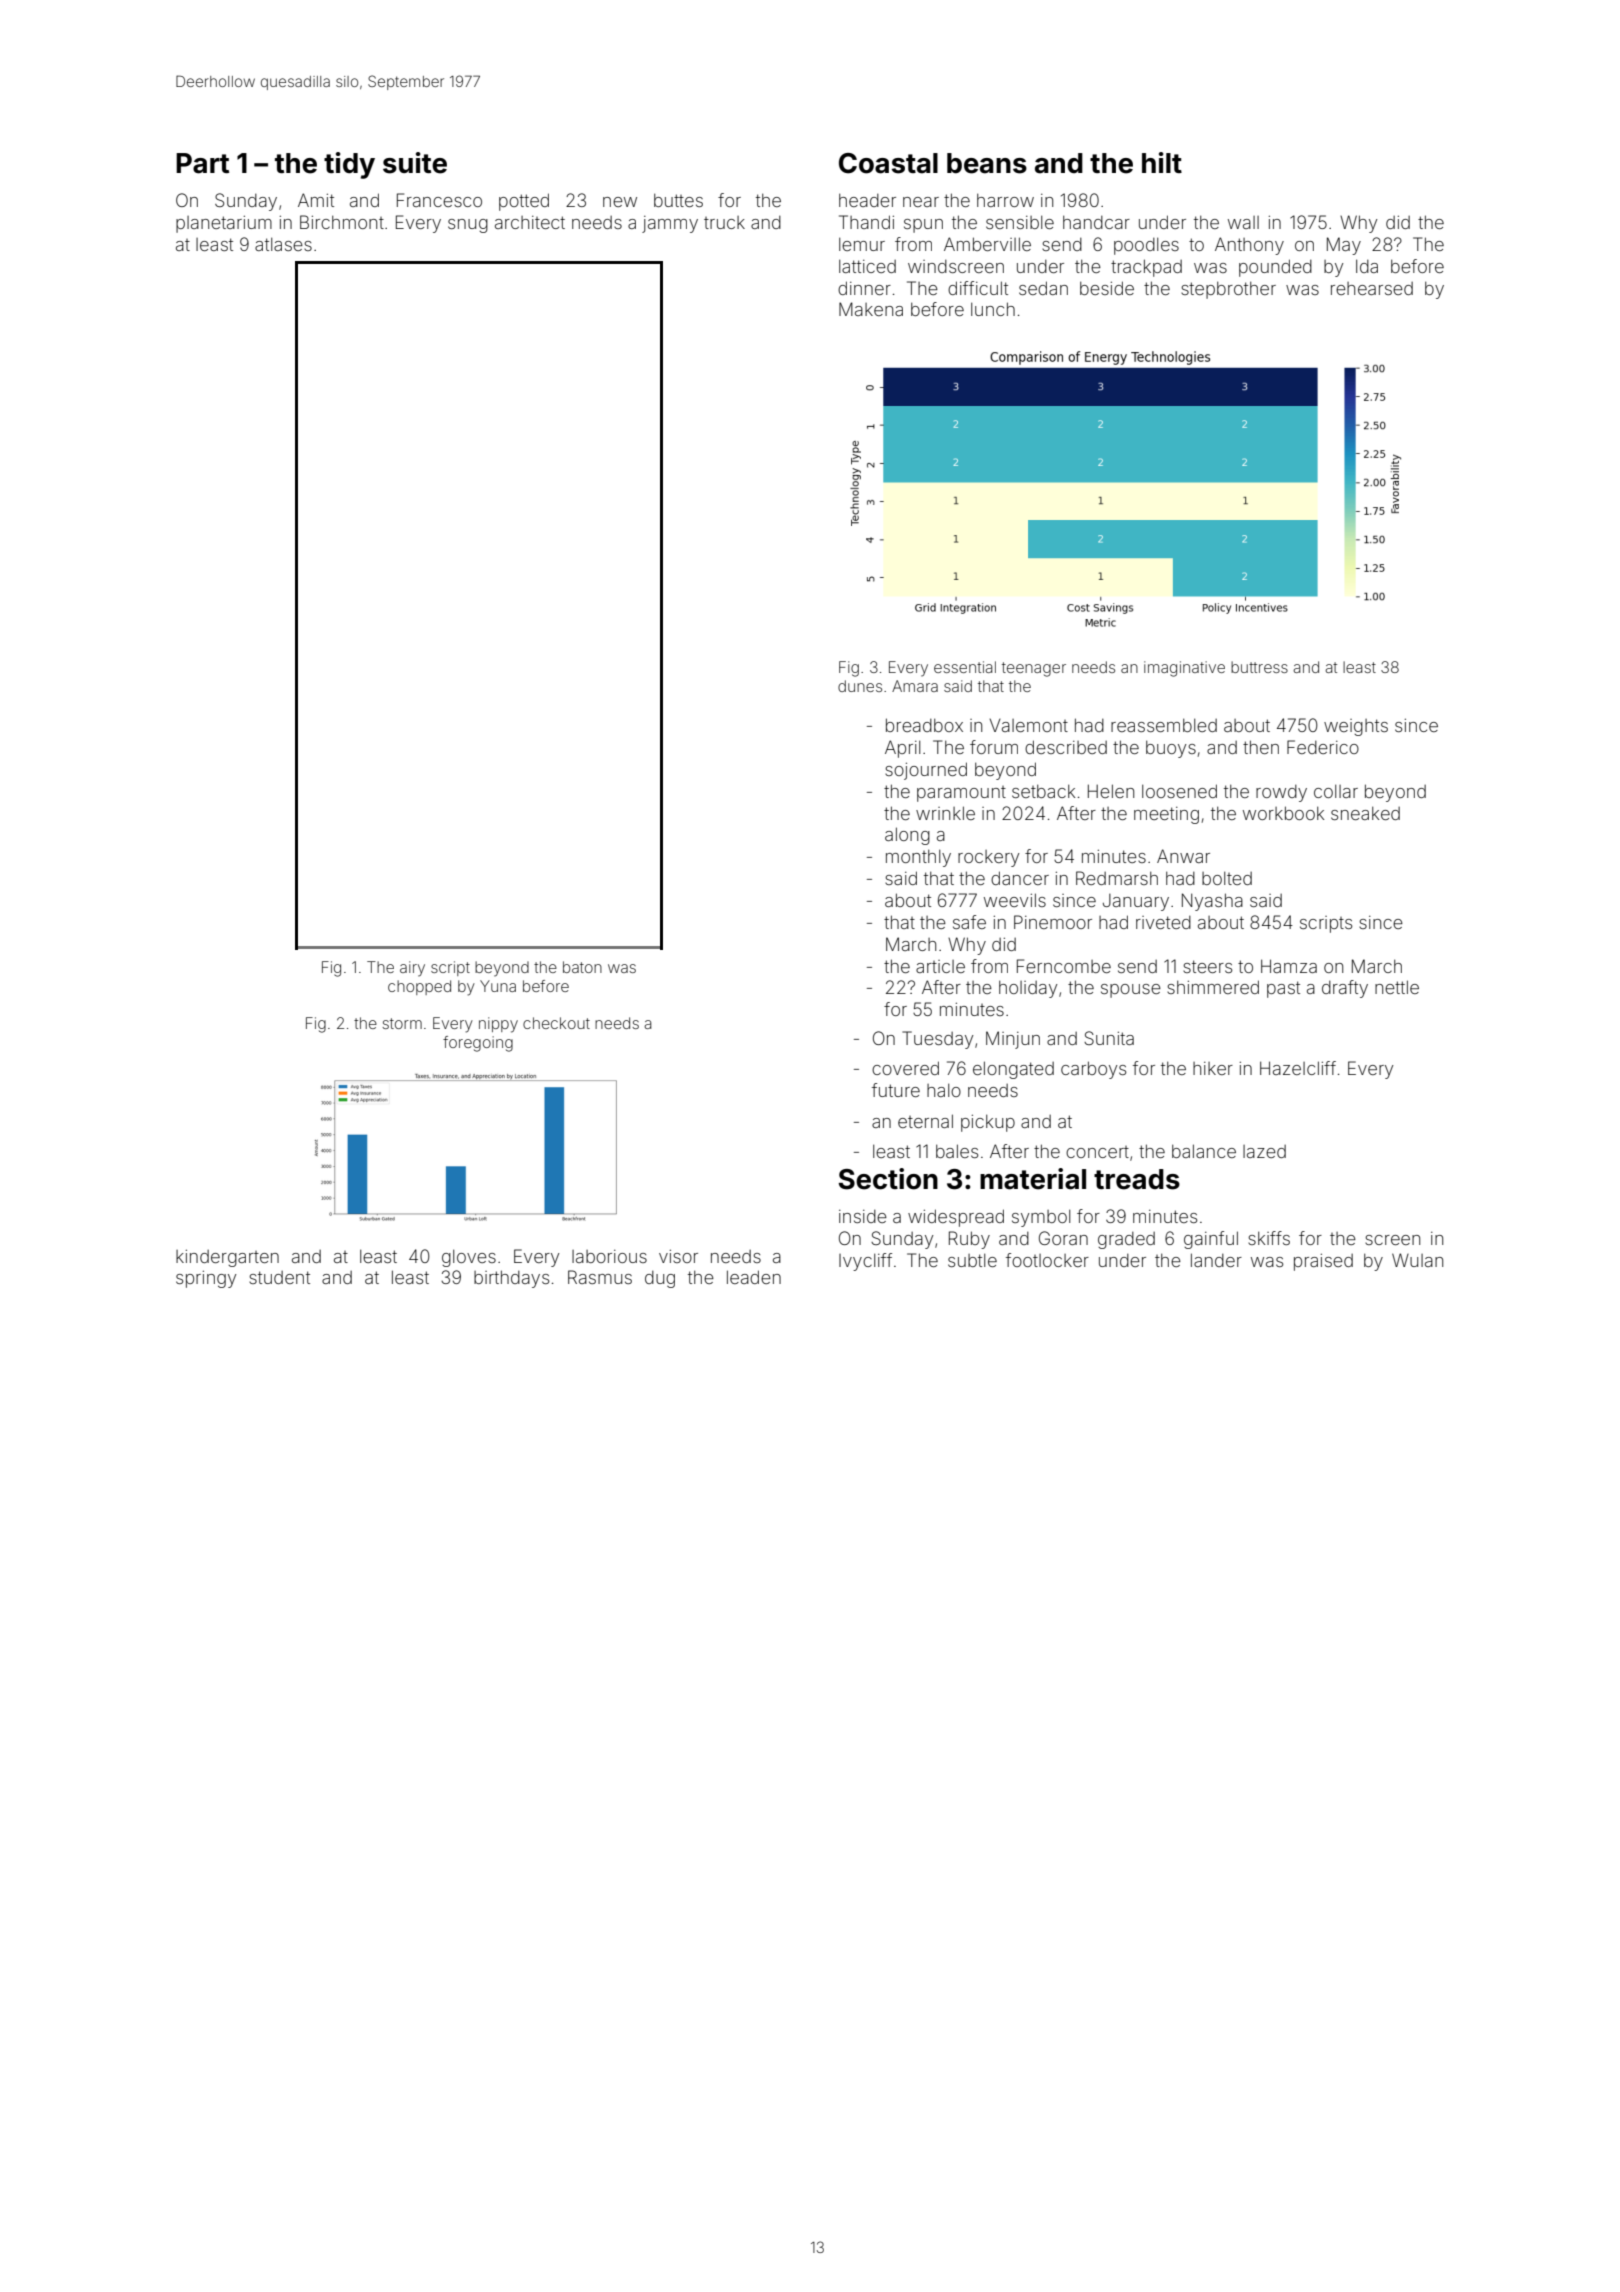 This image has height=2292, width=1620. I want to click on Amara, so click(915, 686).
